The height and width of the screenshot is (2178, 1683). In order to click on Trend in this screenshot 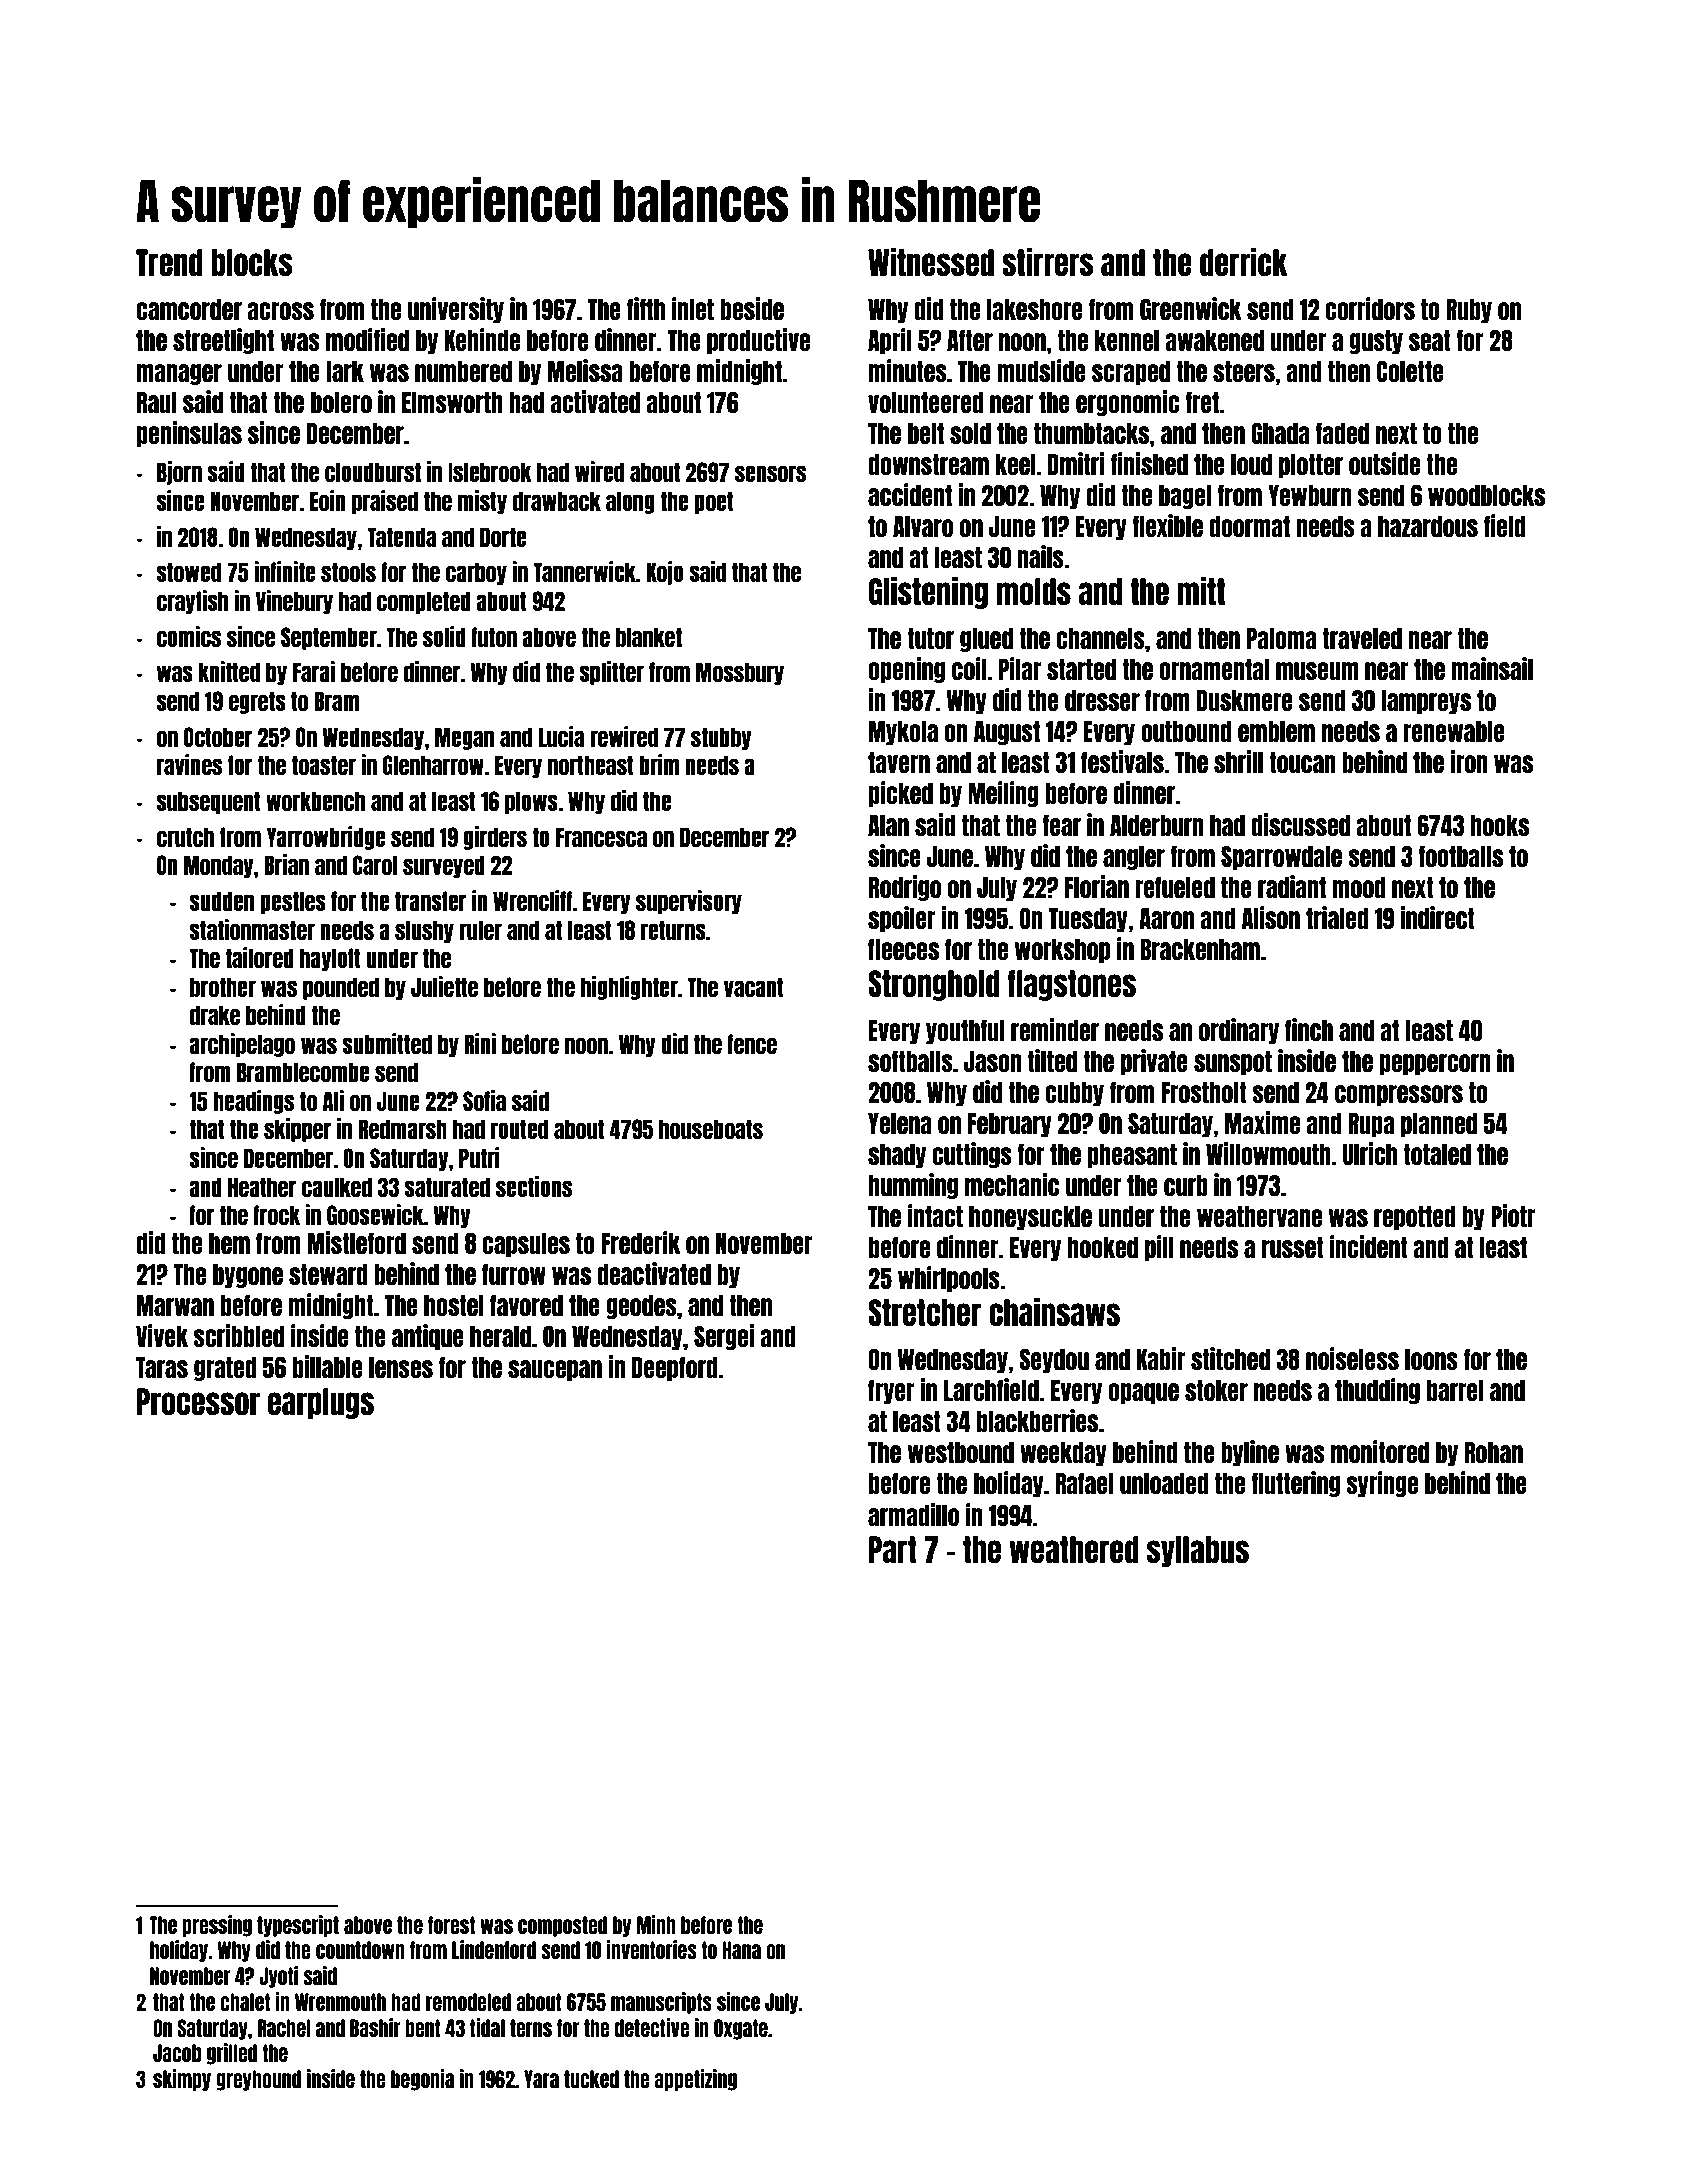, I will do `click(169, 262)`.
